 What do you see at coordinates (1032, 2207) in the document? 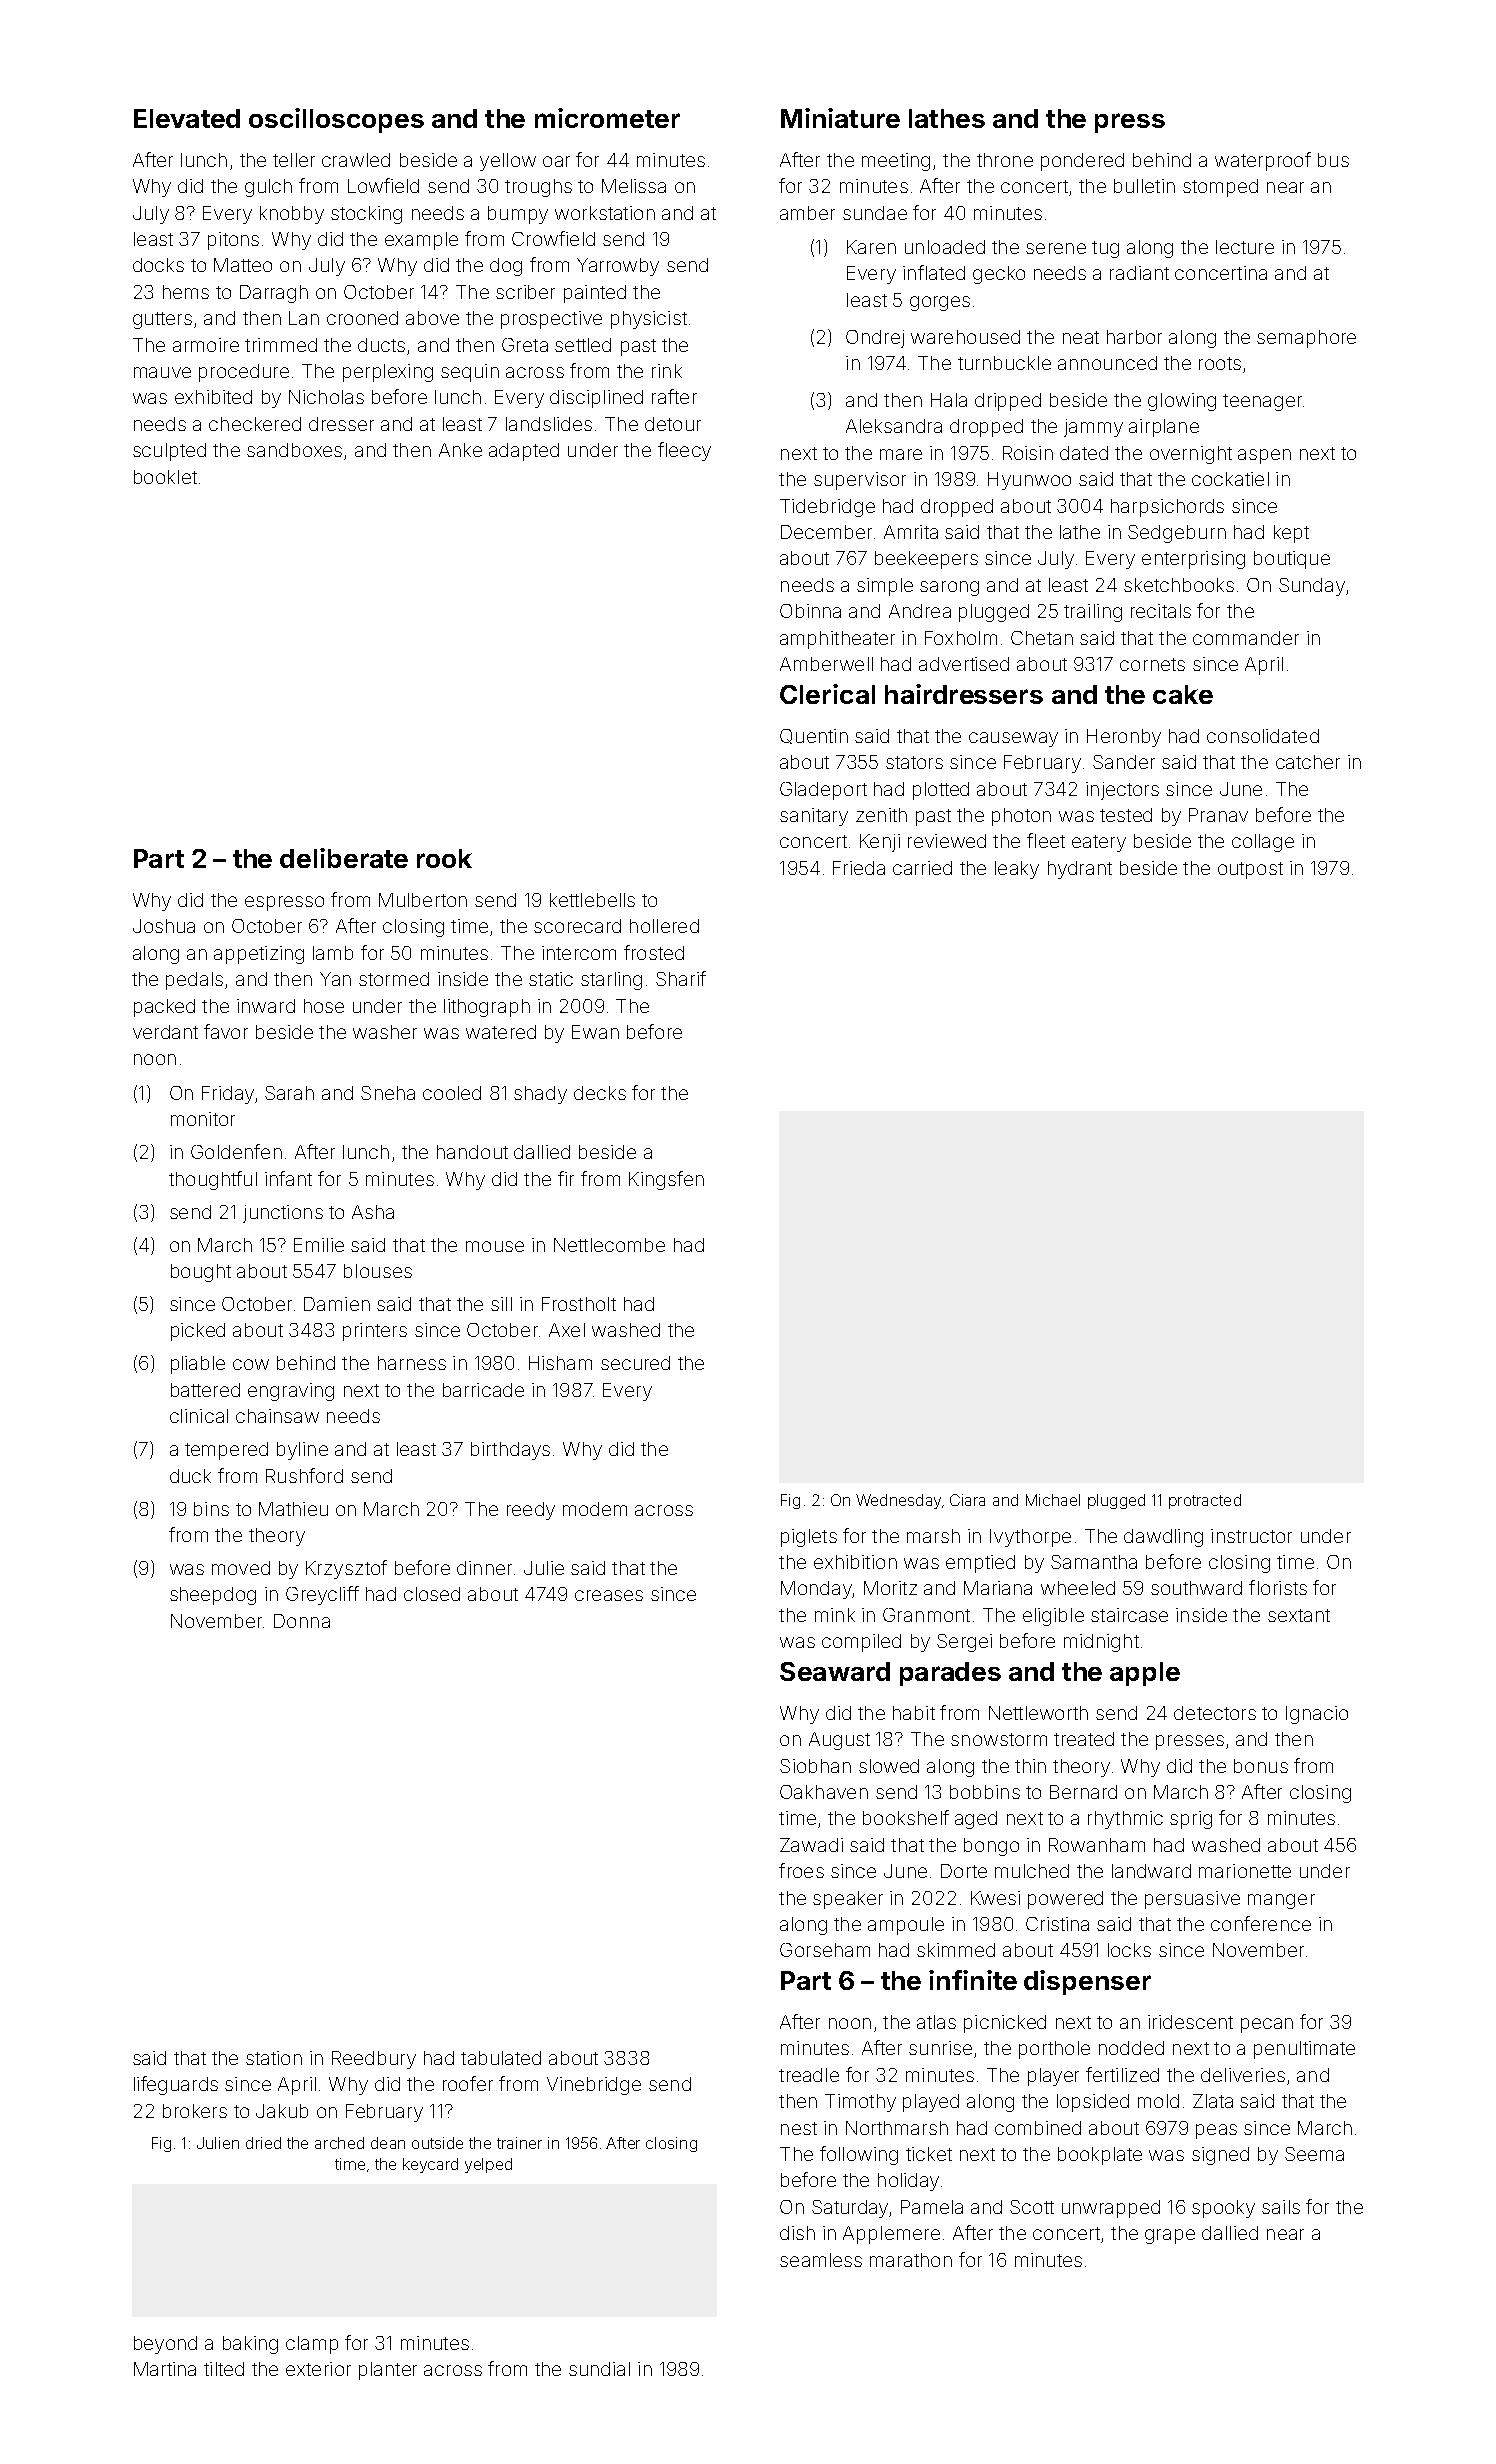
I see `Scott` at bounding box center [1032, 2207].
